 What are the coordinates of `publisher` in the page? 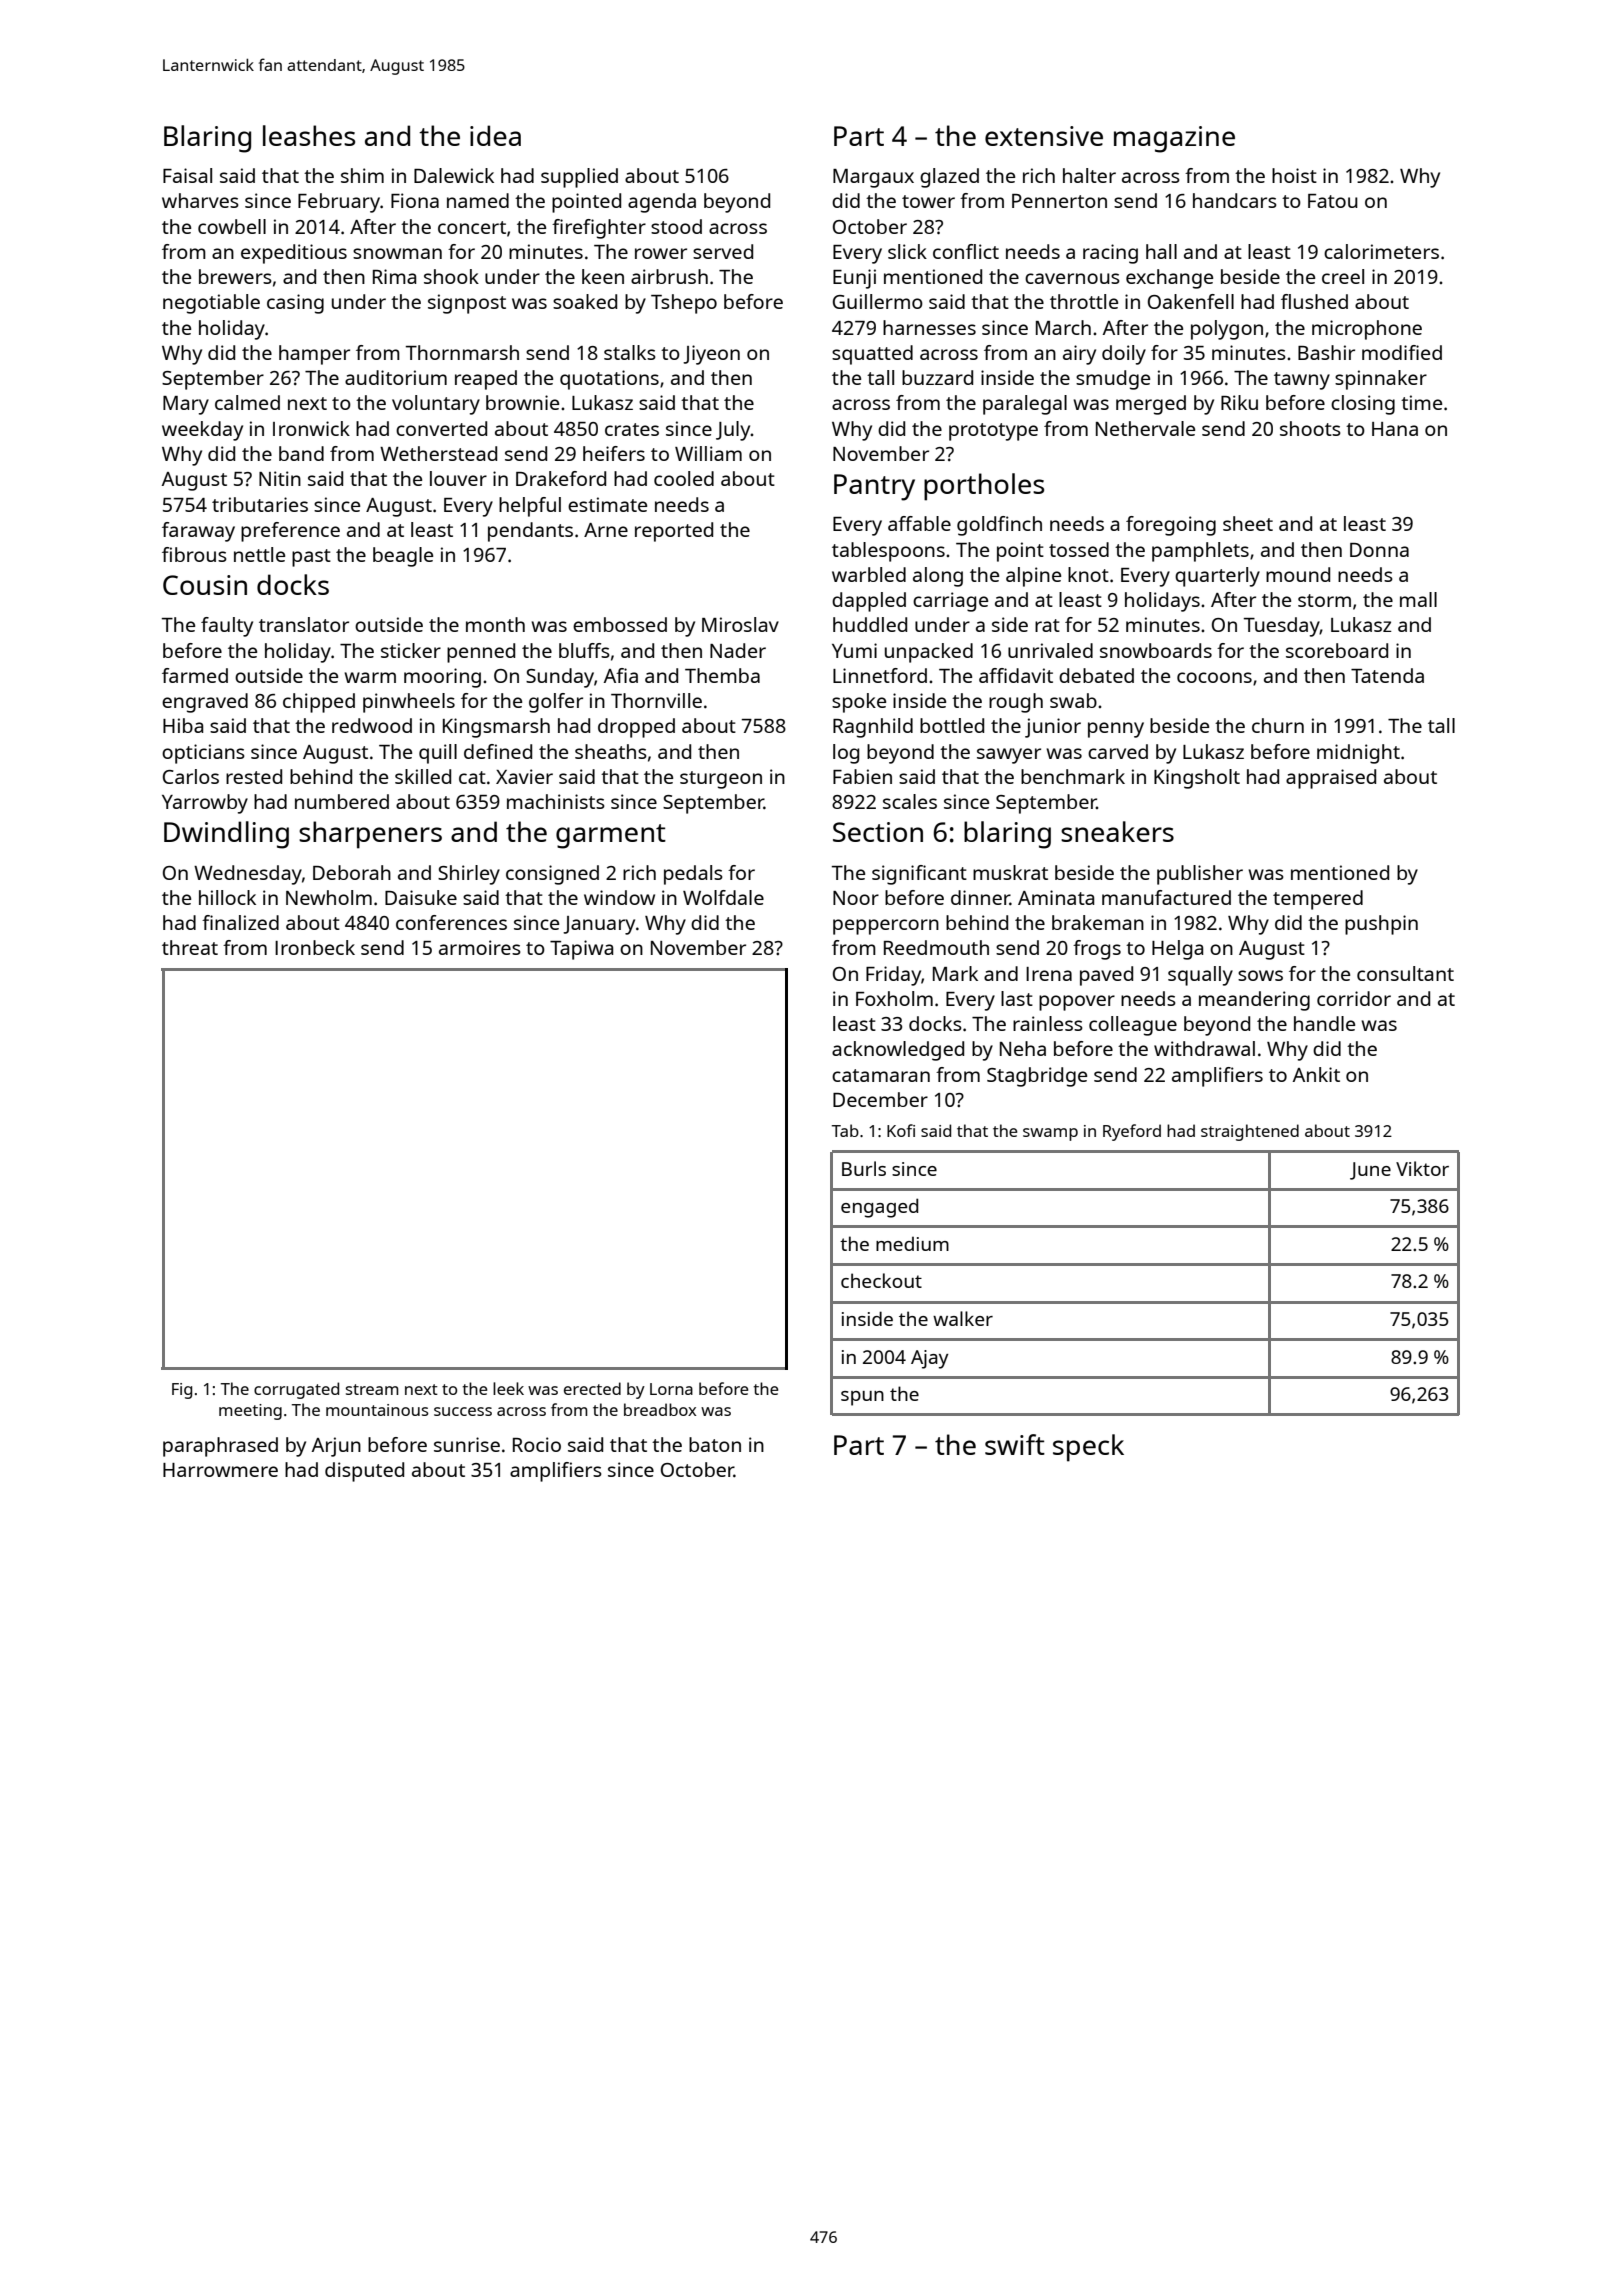 It's located at (1200, 875).
